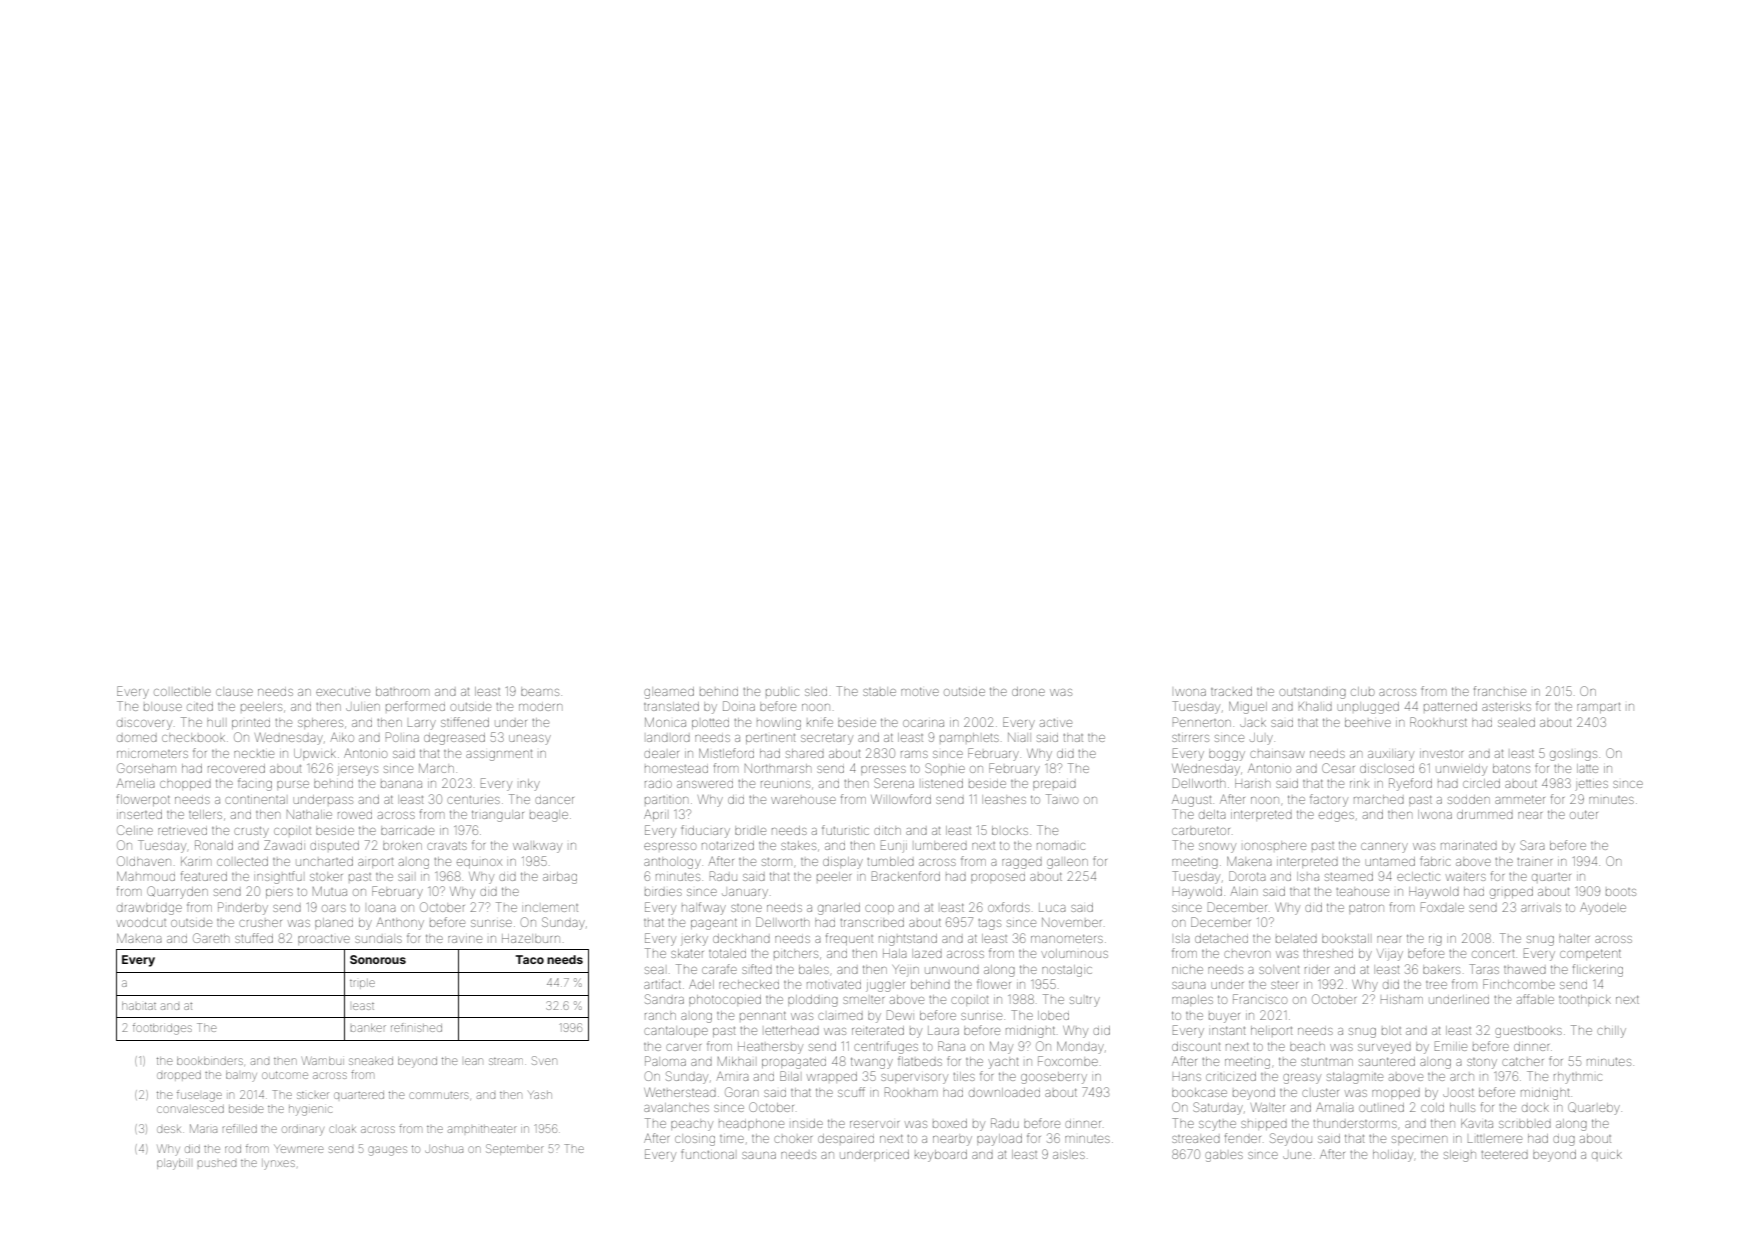  Describe the element at coordinates (1611, 1032) in the image. I see `chilly` at that location.
